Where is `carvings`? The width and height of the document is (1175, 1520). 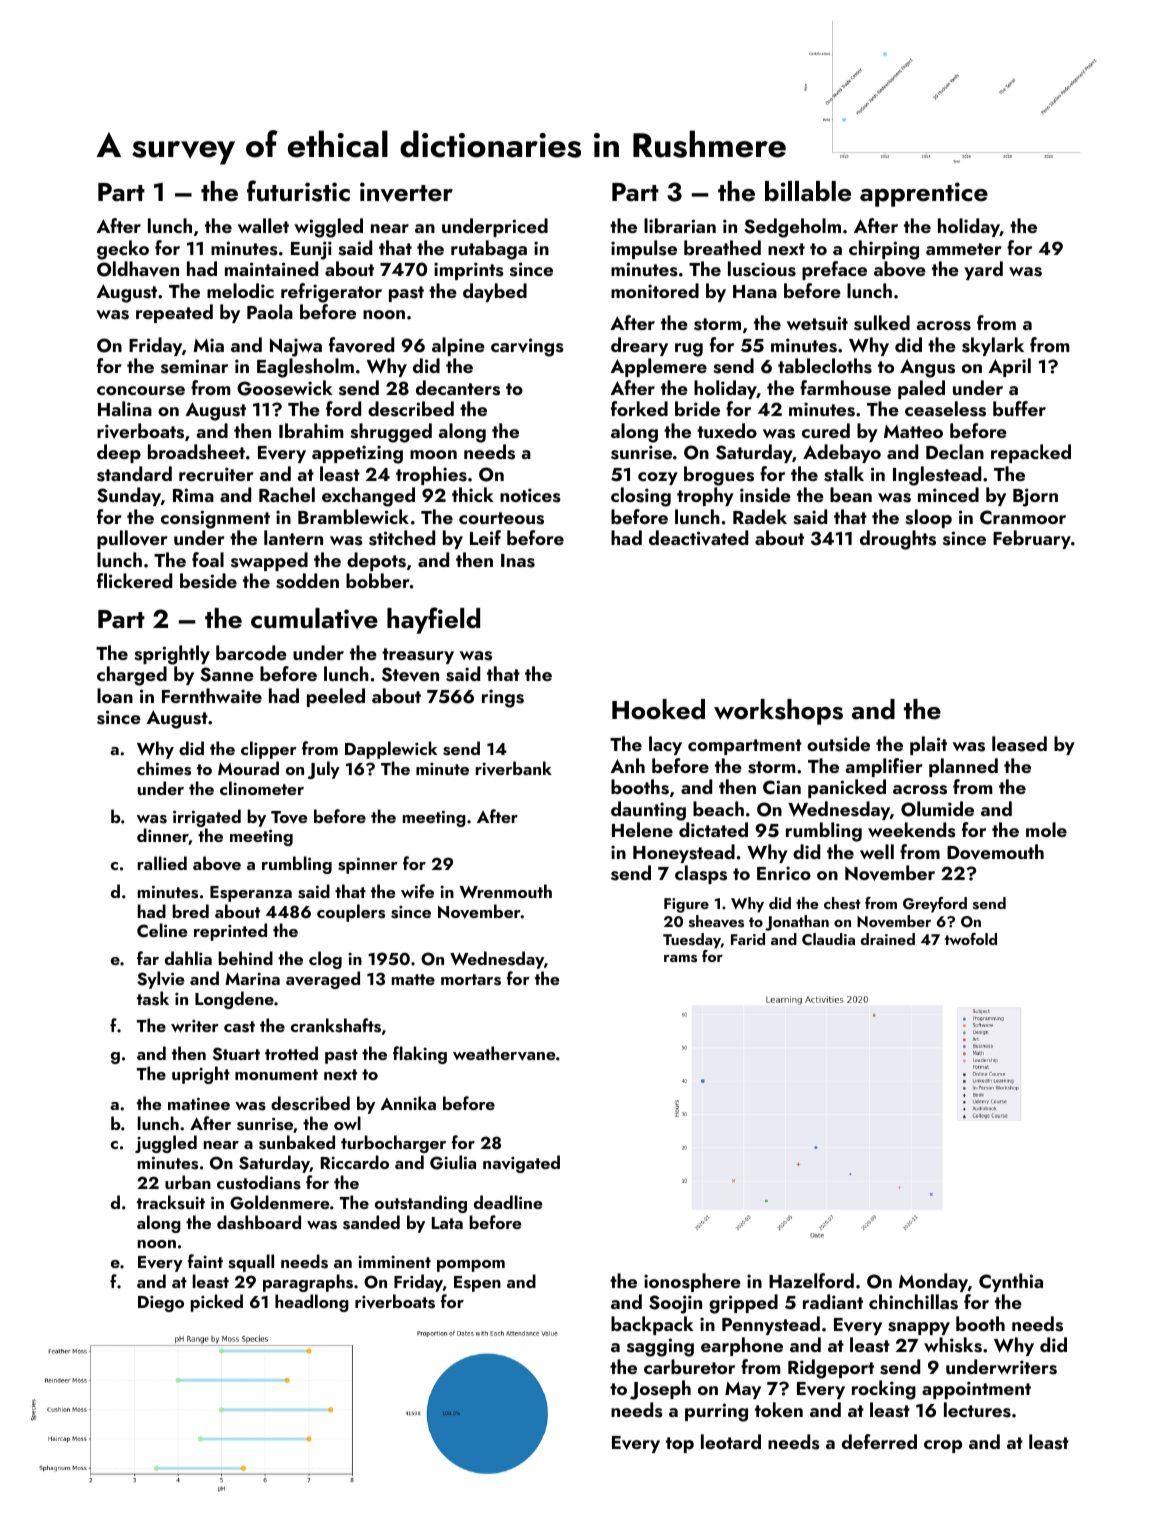 carvings is located at coordinates (527, 347).
